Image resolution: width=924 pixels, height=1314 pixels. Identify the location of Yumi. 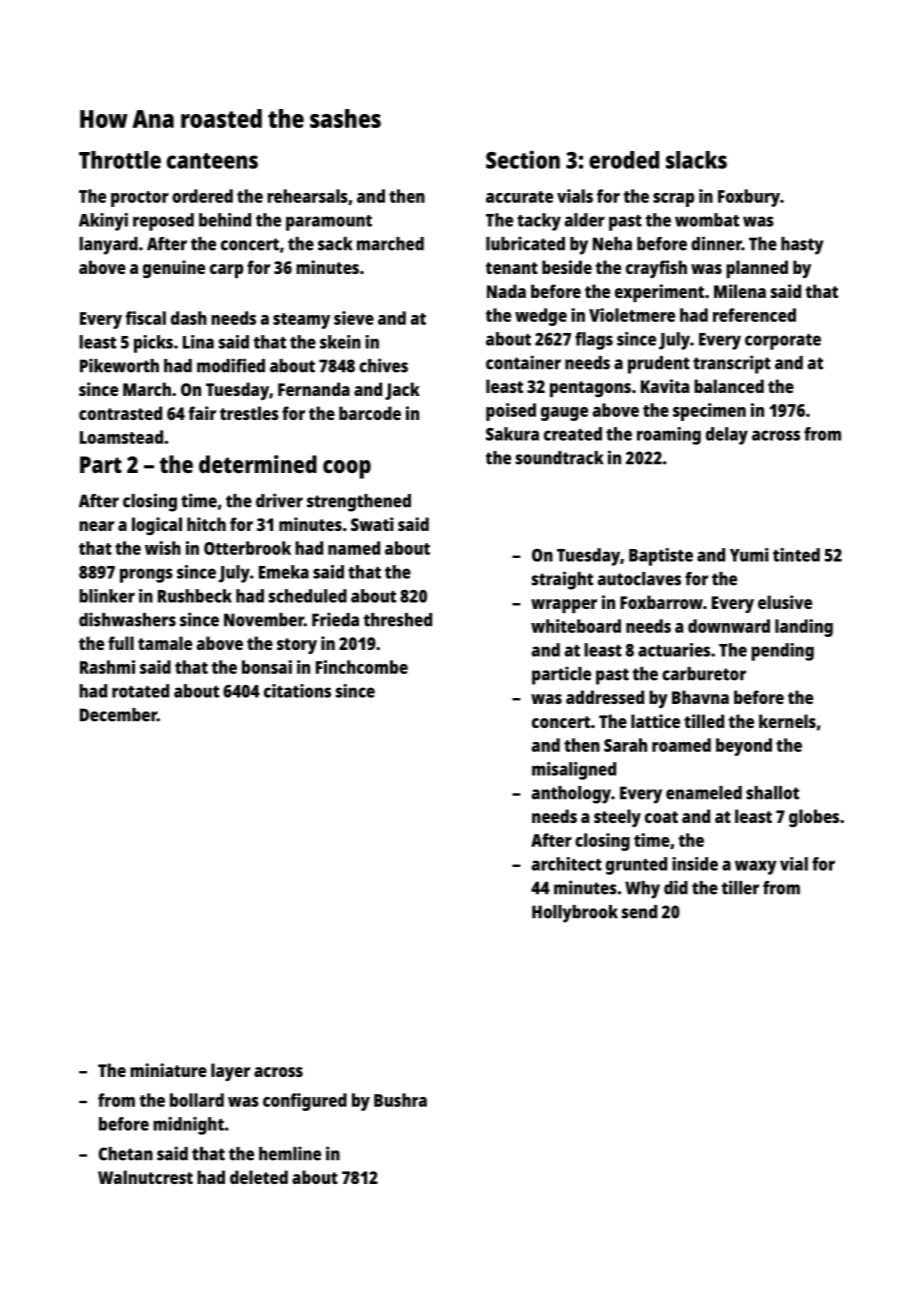
(749, 555).
